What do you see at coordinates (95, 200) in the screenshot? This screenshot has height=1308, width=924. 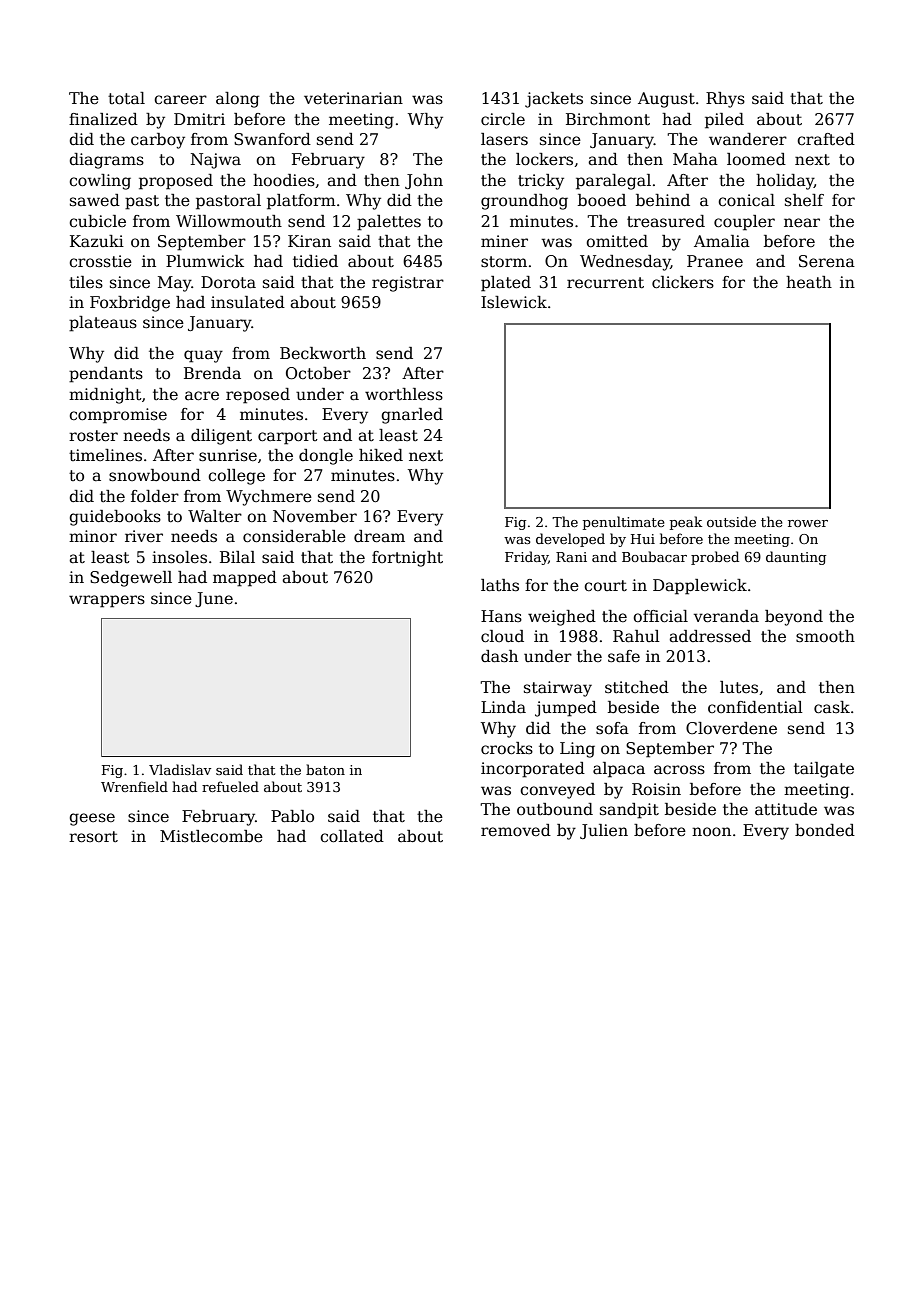 I see `sawed` at bounding box center [95, 200].
